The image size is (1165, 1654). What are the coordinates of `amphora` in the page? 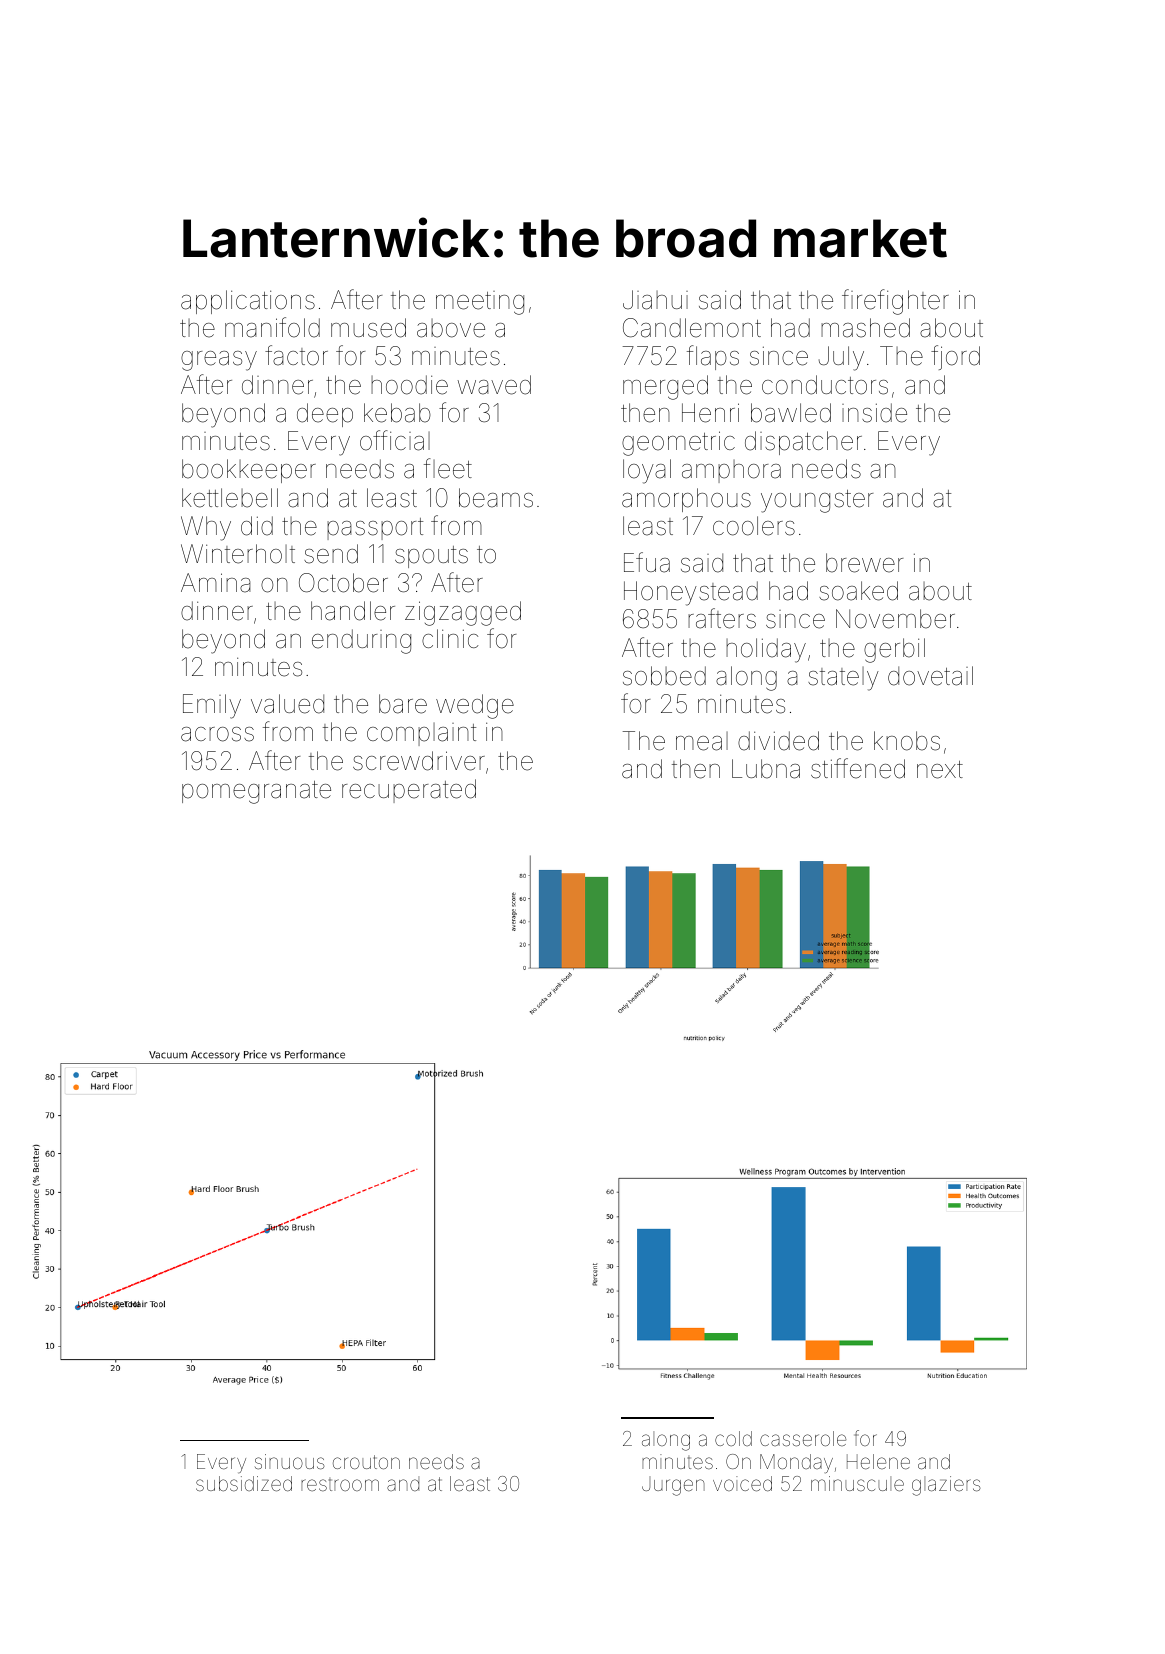 It's located at (731, 471).
